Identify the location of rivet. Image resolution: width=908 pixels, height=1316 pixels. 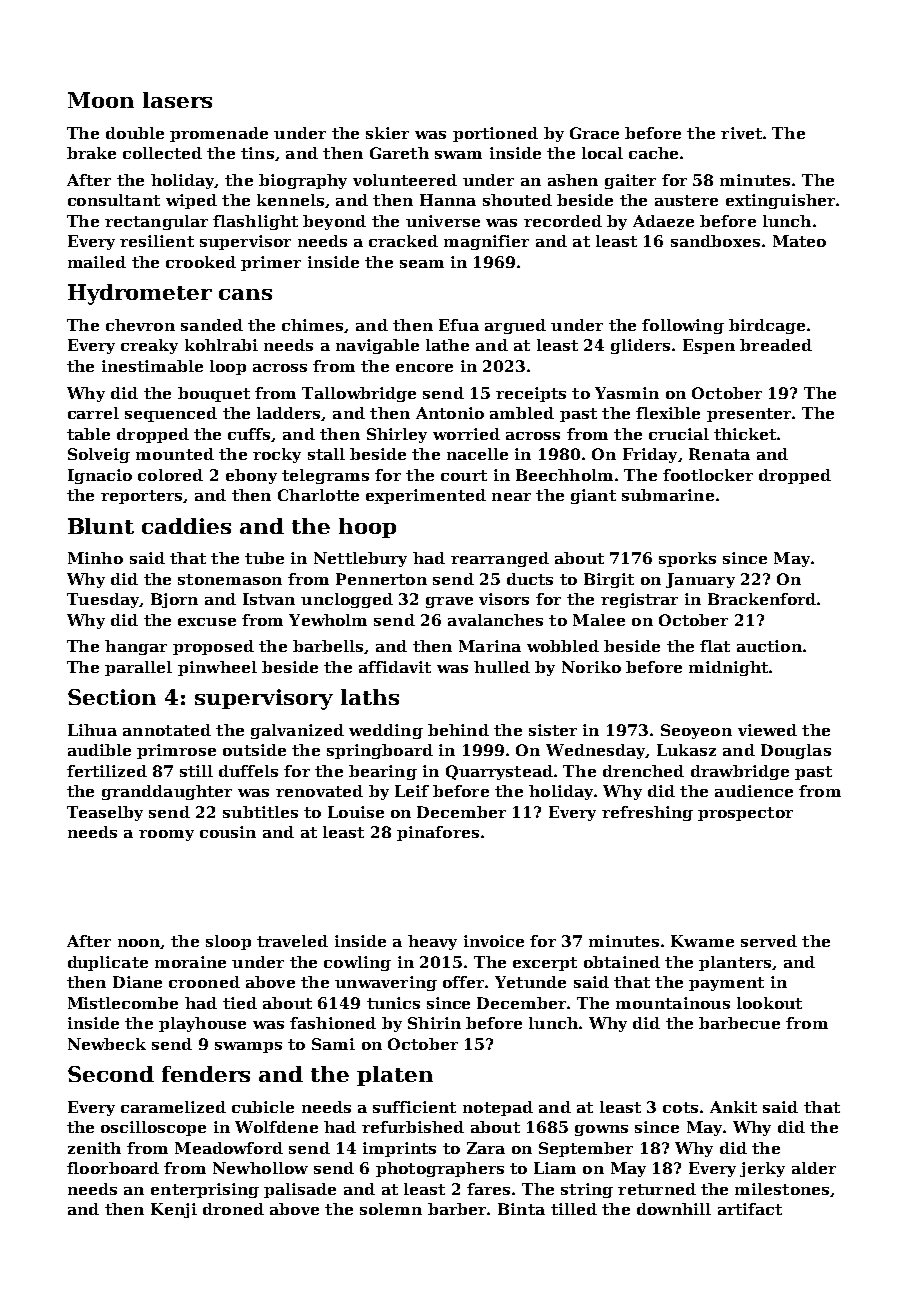
(741, 133).
